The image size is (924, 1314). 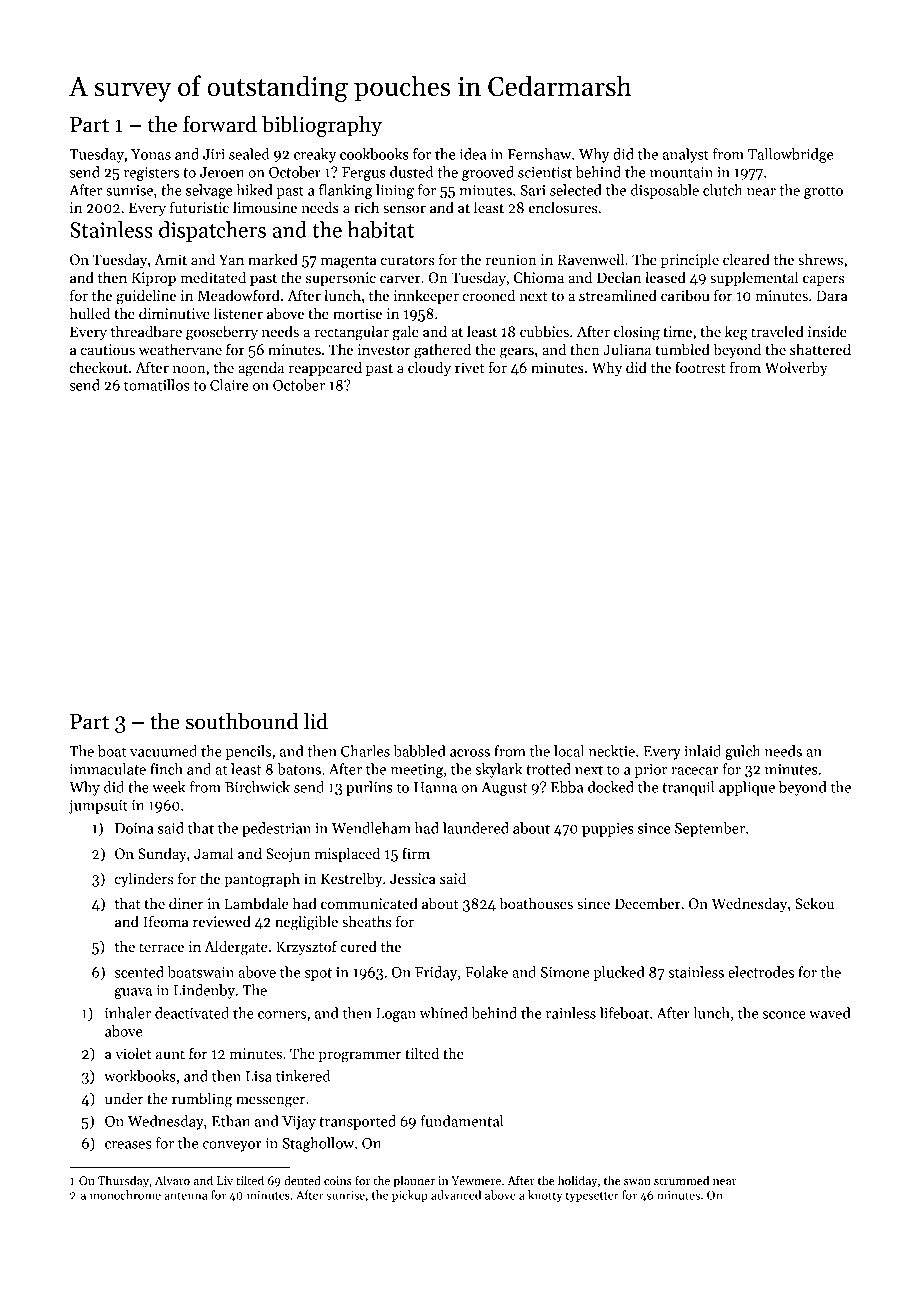 I want to click on Yonas, so click(x=151, y=154).
